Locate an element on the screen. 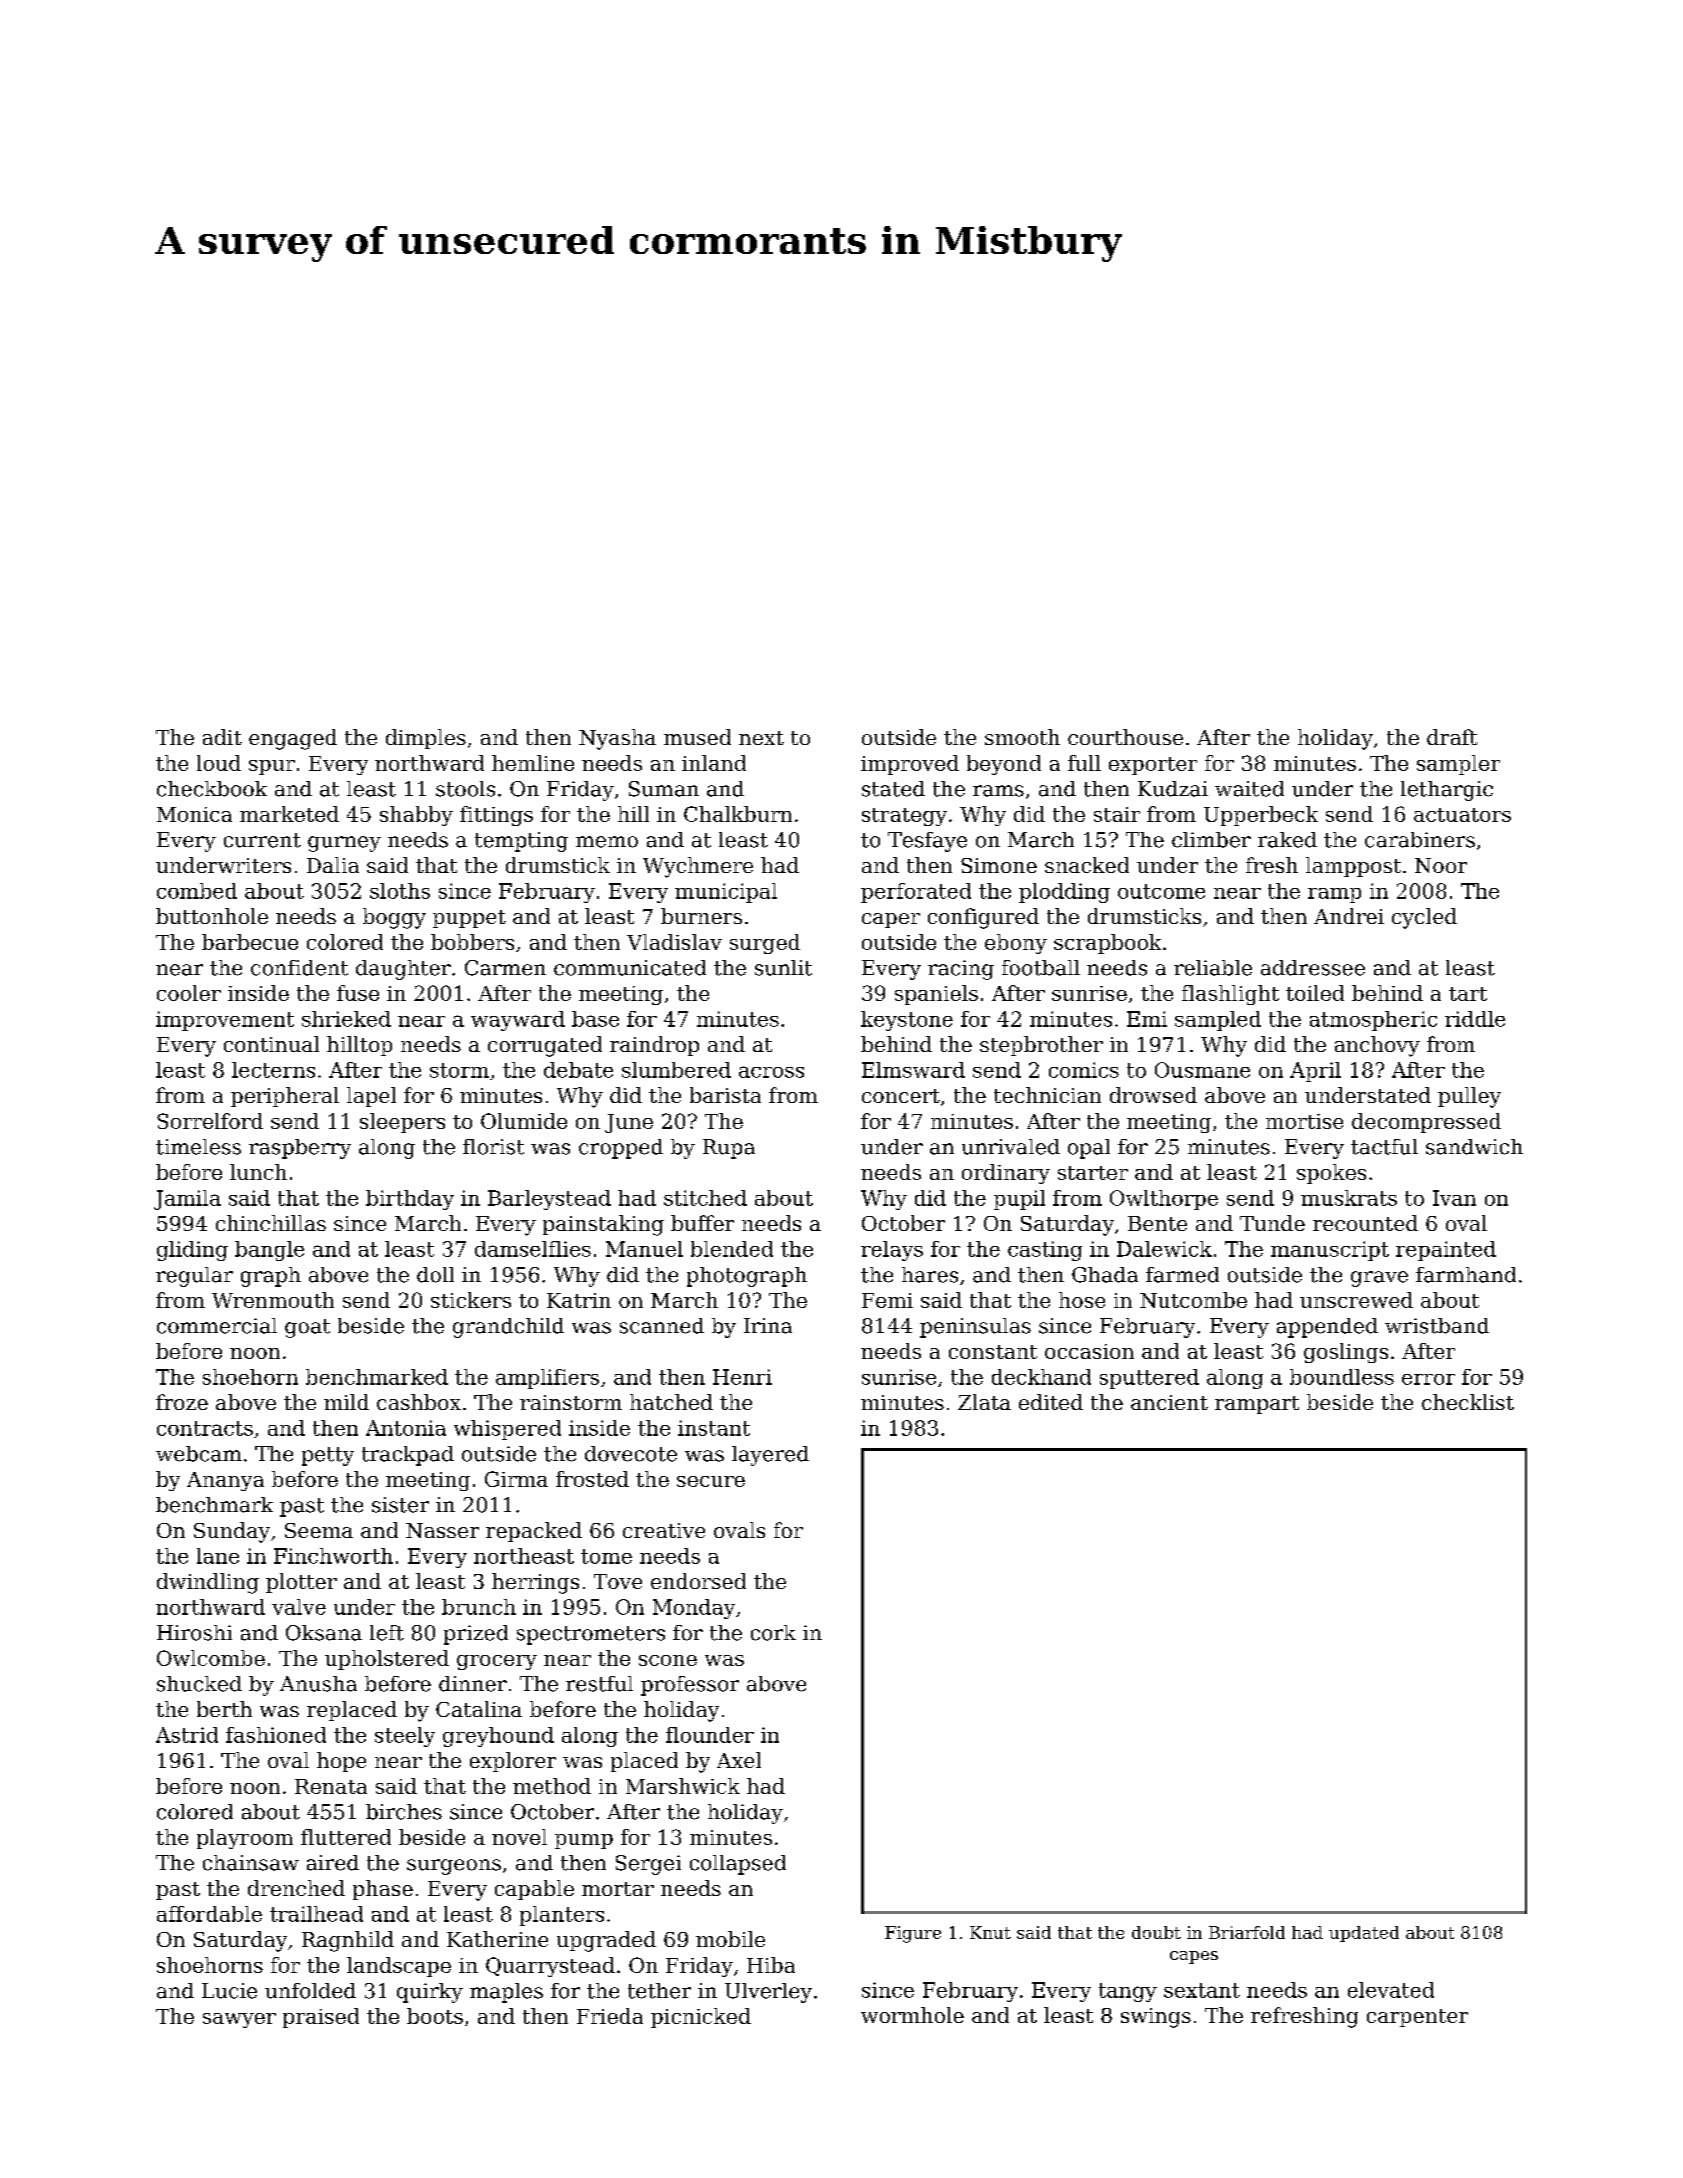  Hiba is located at coordinates (771, 1965).
